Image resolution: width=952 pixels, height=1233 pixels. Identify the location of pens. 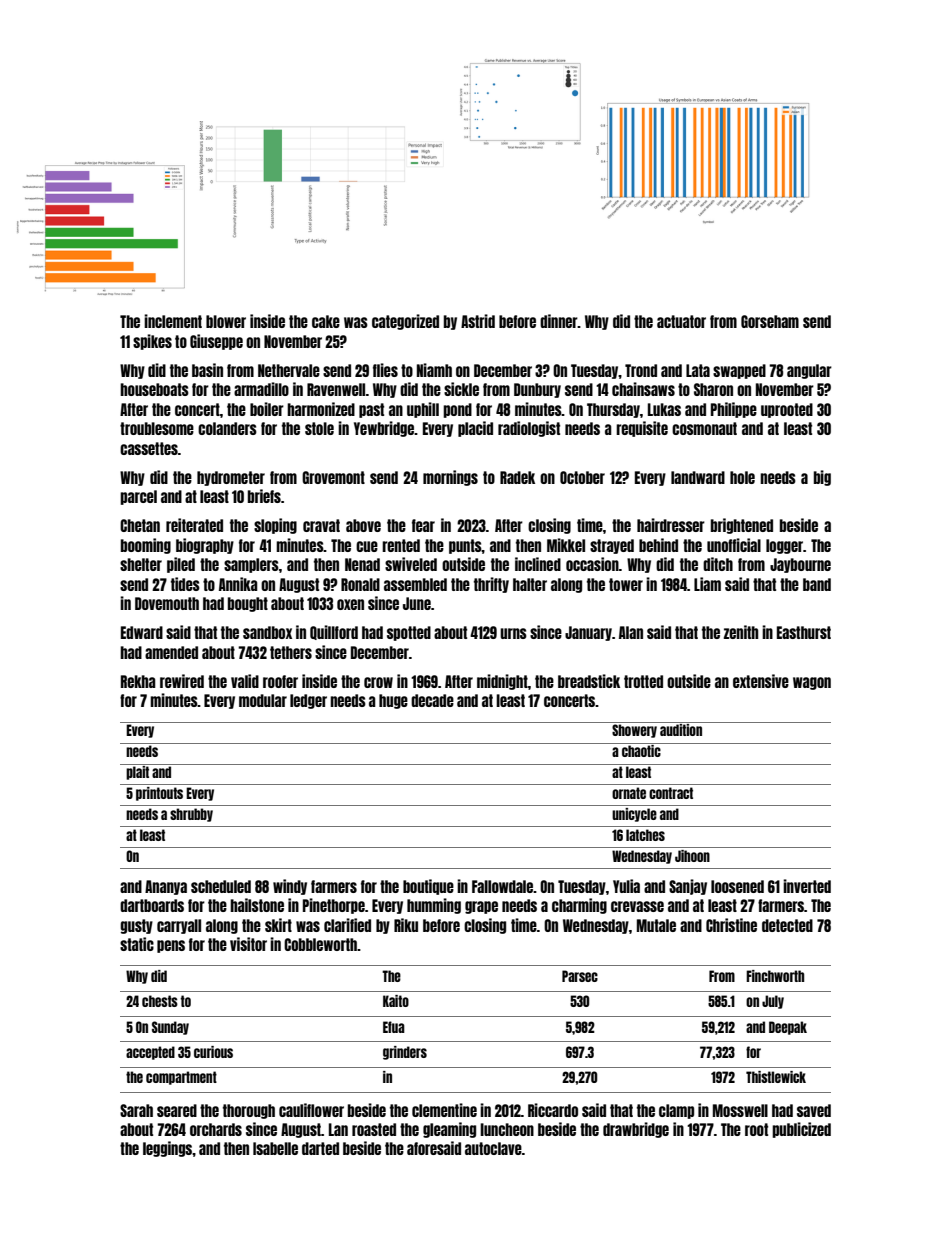
(171, 946).
